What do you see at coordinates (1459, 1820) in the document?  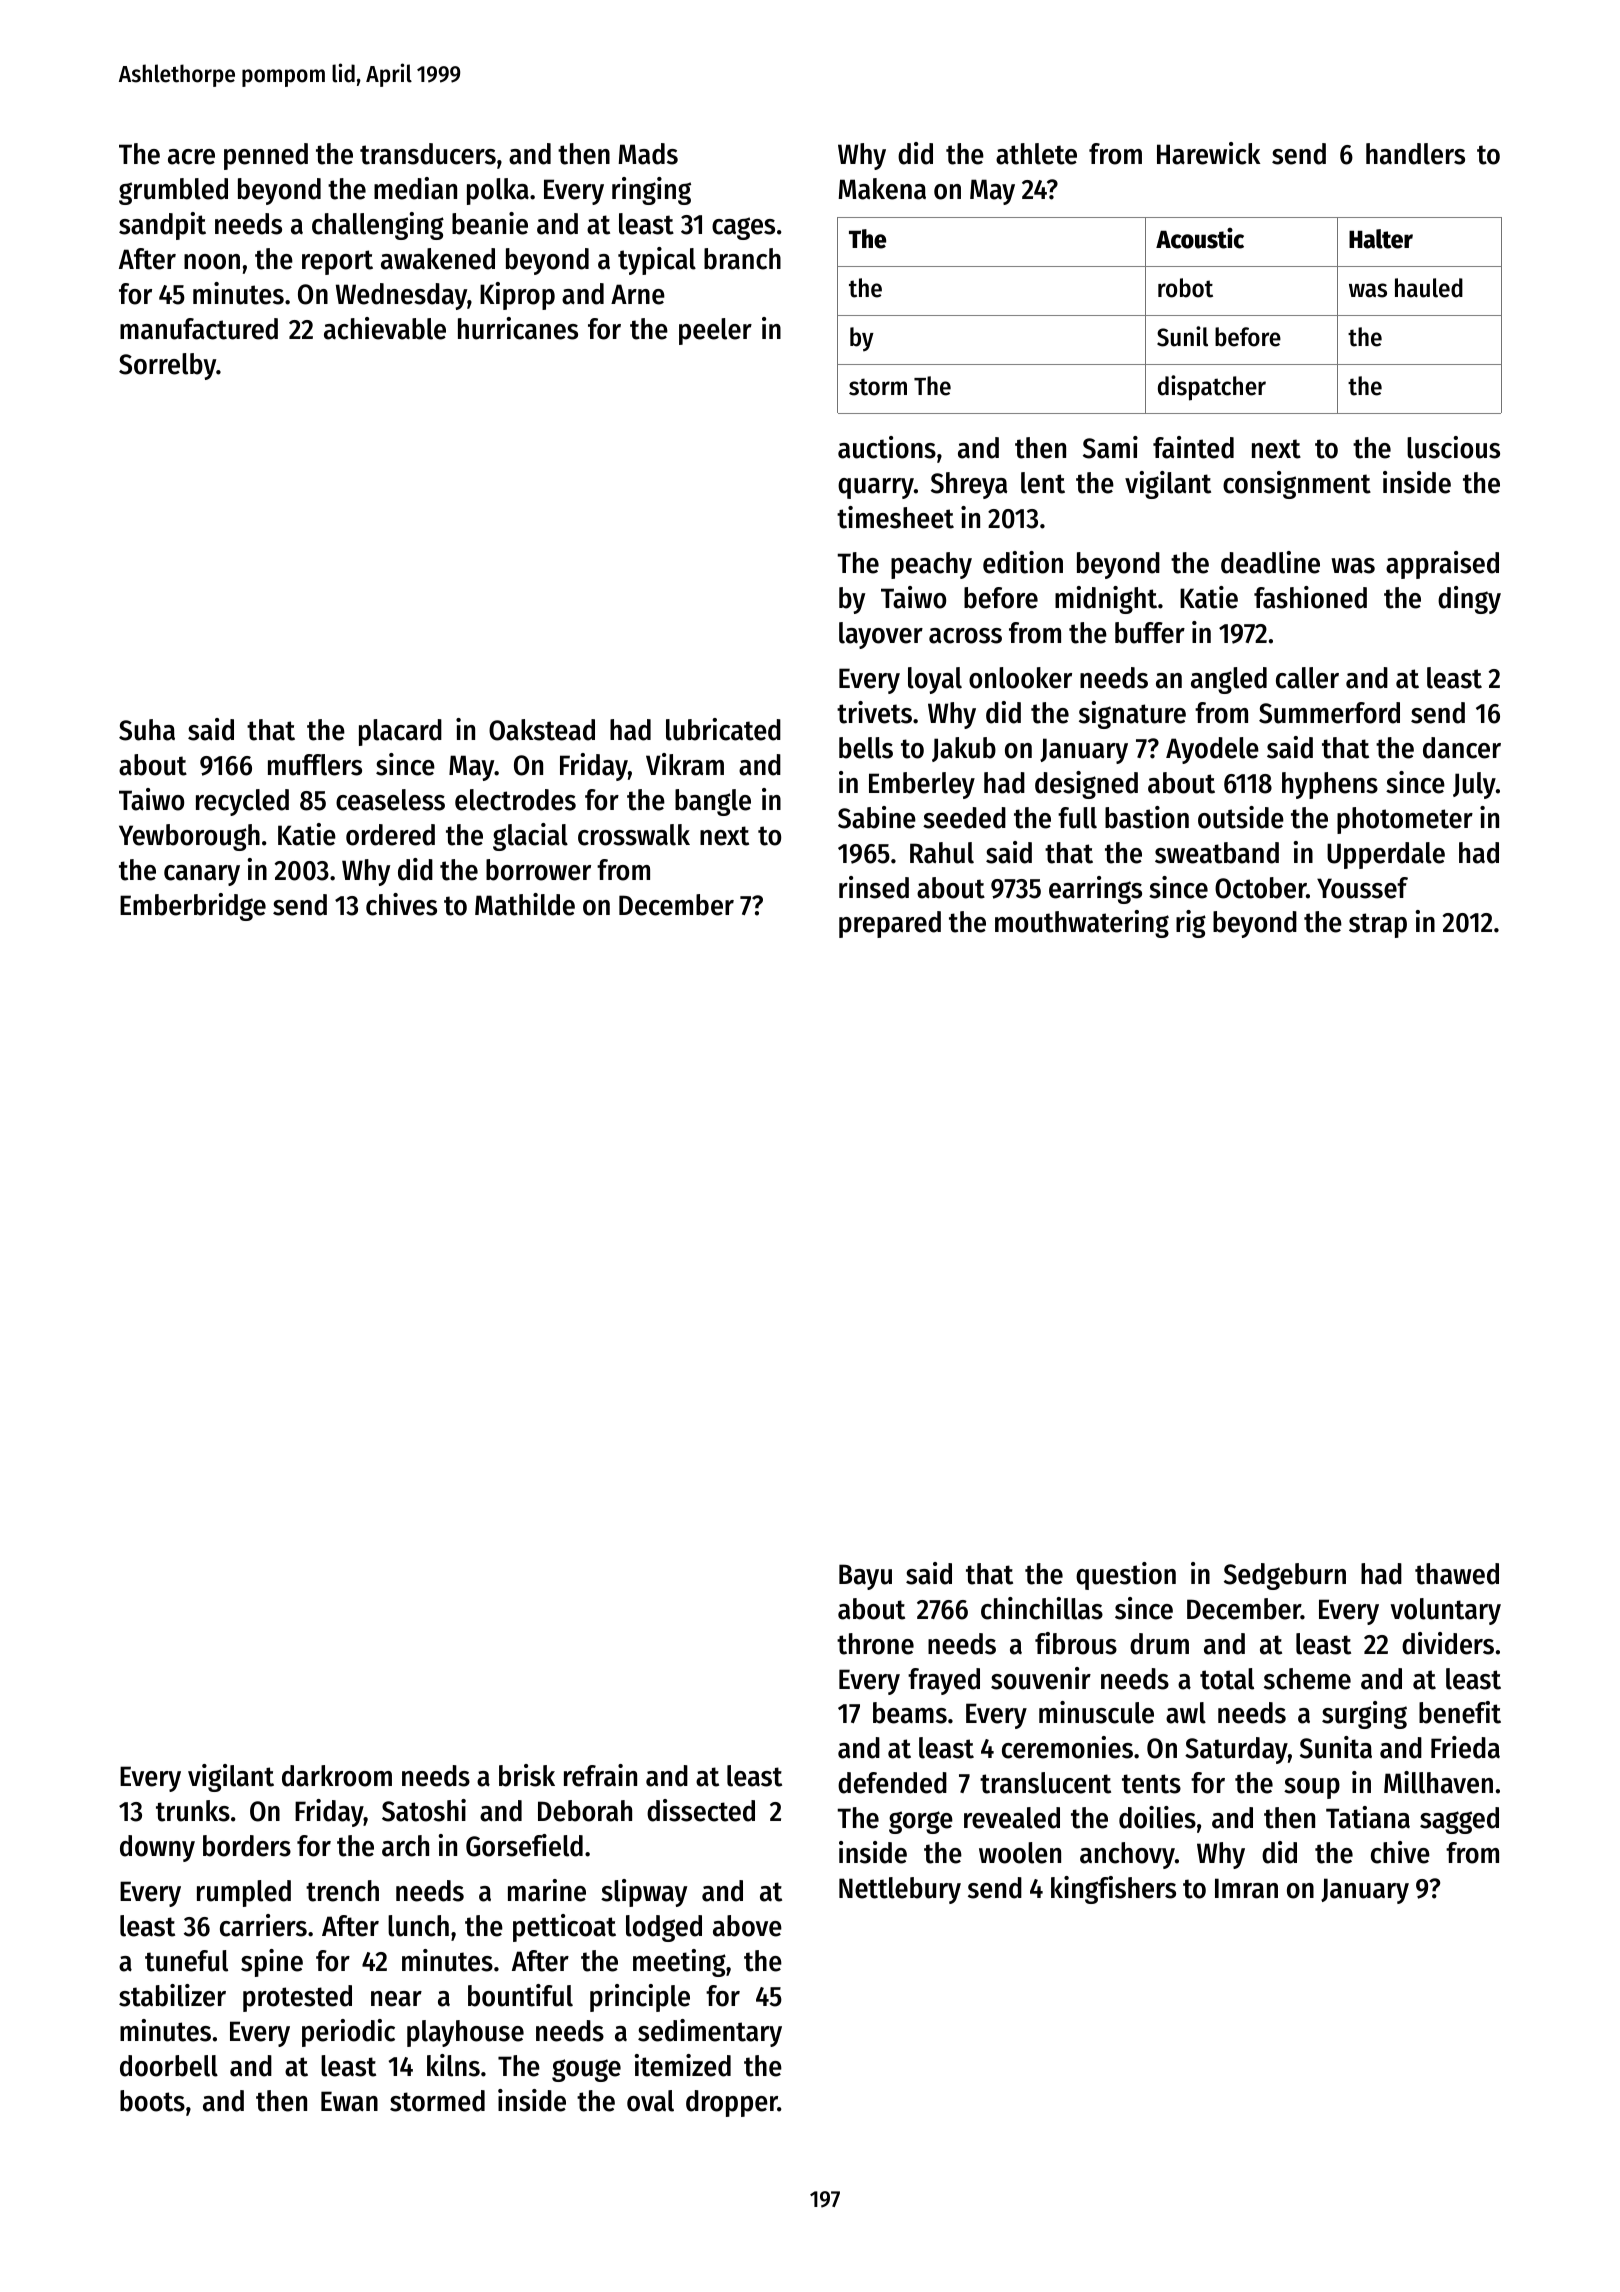 I see `sagged` at bounding box center [1459, 1820].
